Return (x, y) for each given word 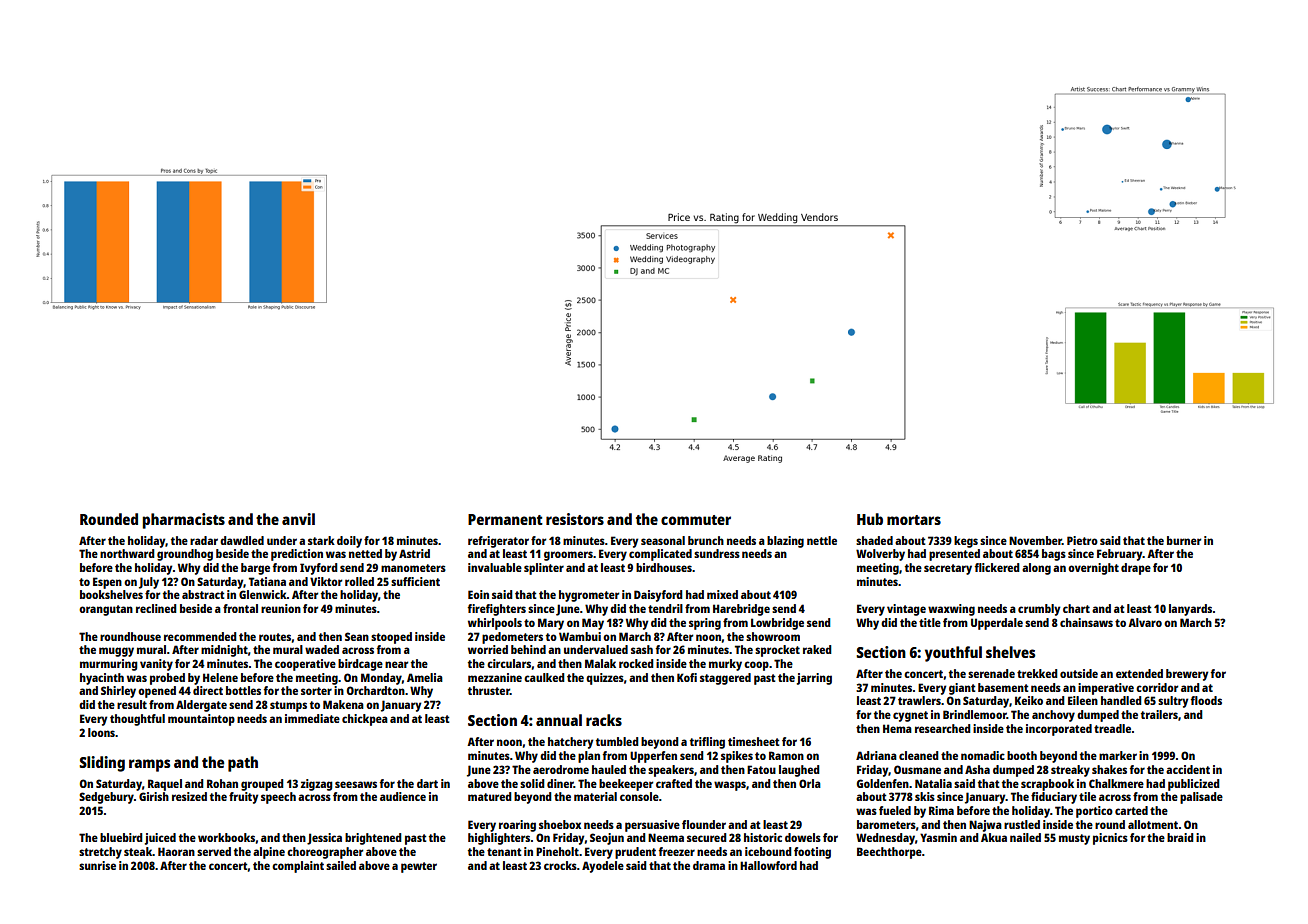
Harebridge (741, 610)
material (595, 796)
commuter (696, 520)
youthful (953, 654)
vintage (906, 610)
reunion (281, 608)
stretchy (100, 853)
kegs (966, 542)
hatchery (570, 743)
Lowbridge (777, 624)
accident (1188, 769)
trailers (1159, 714)
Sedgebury (106, 798)
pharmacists (184, 521)
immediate (312, 718)
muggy (116, 652)
